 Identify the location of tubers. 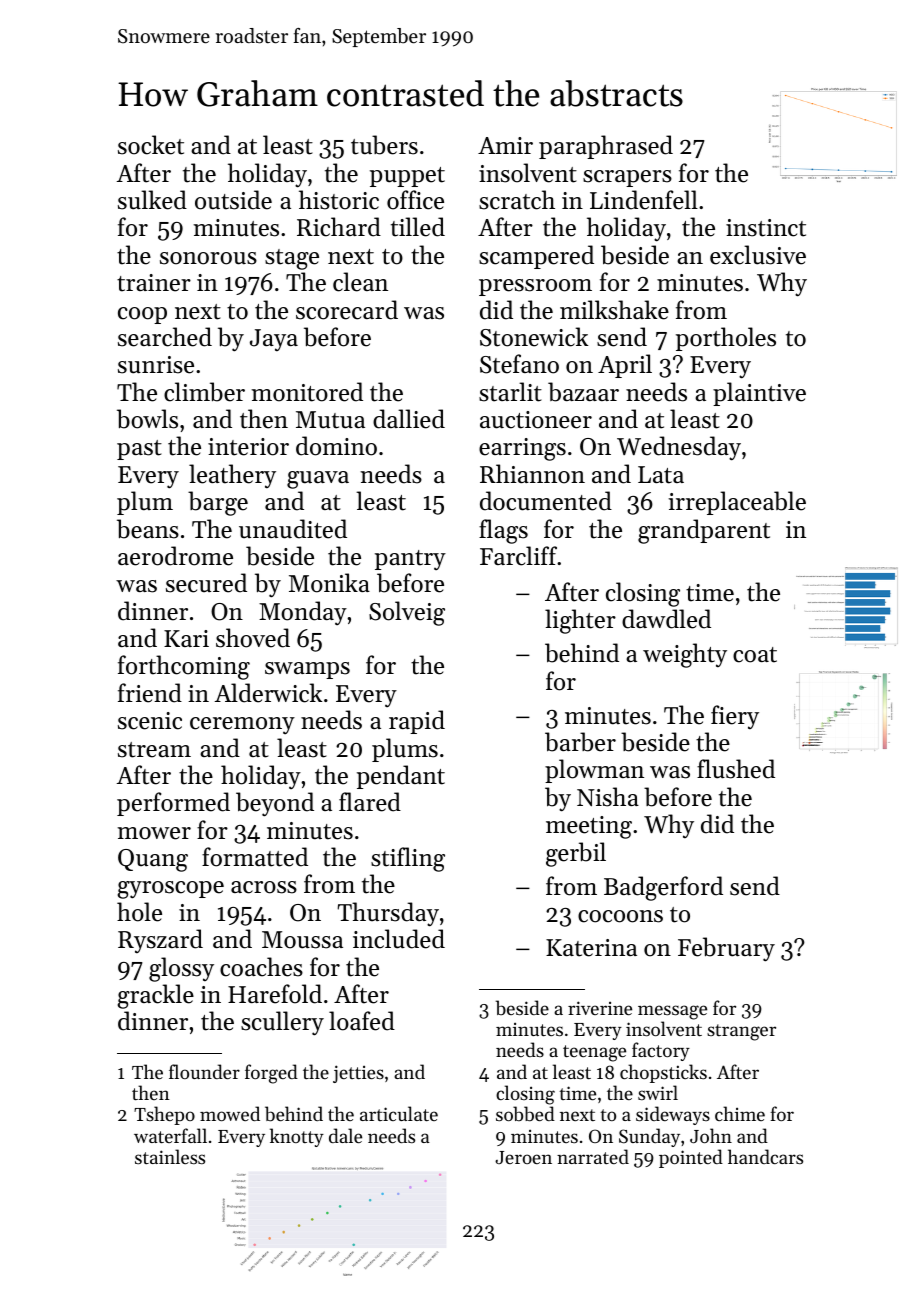
(384, 145).
